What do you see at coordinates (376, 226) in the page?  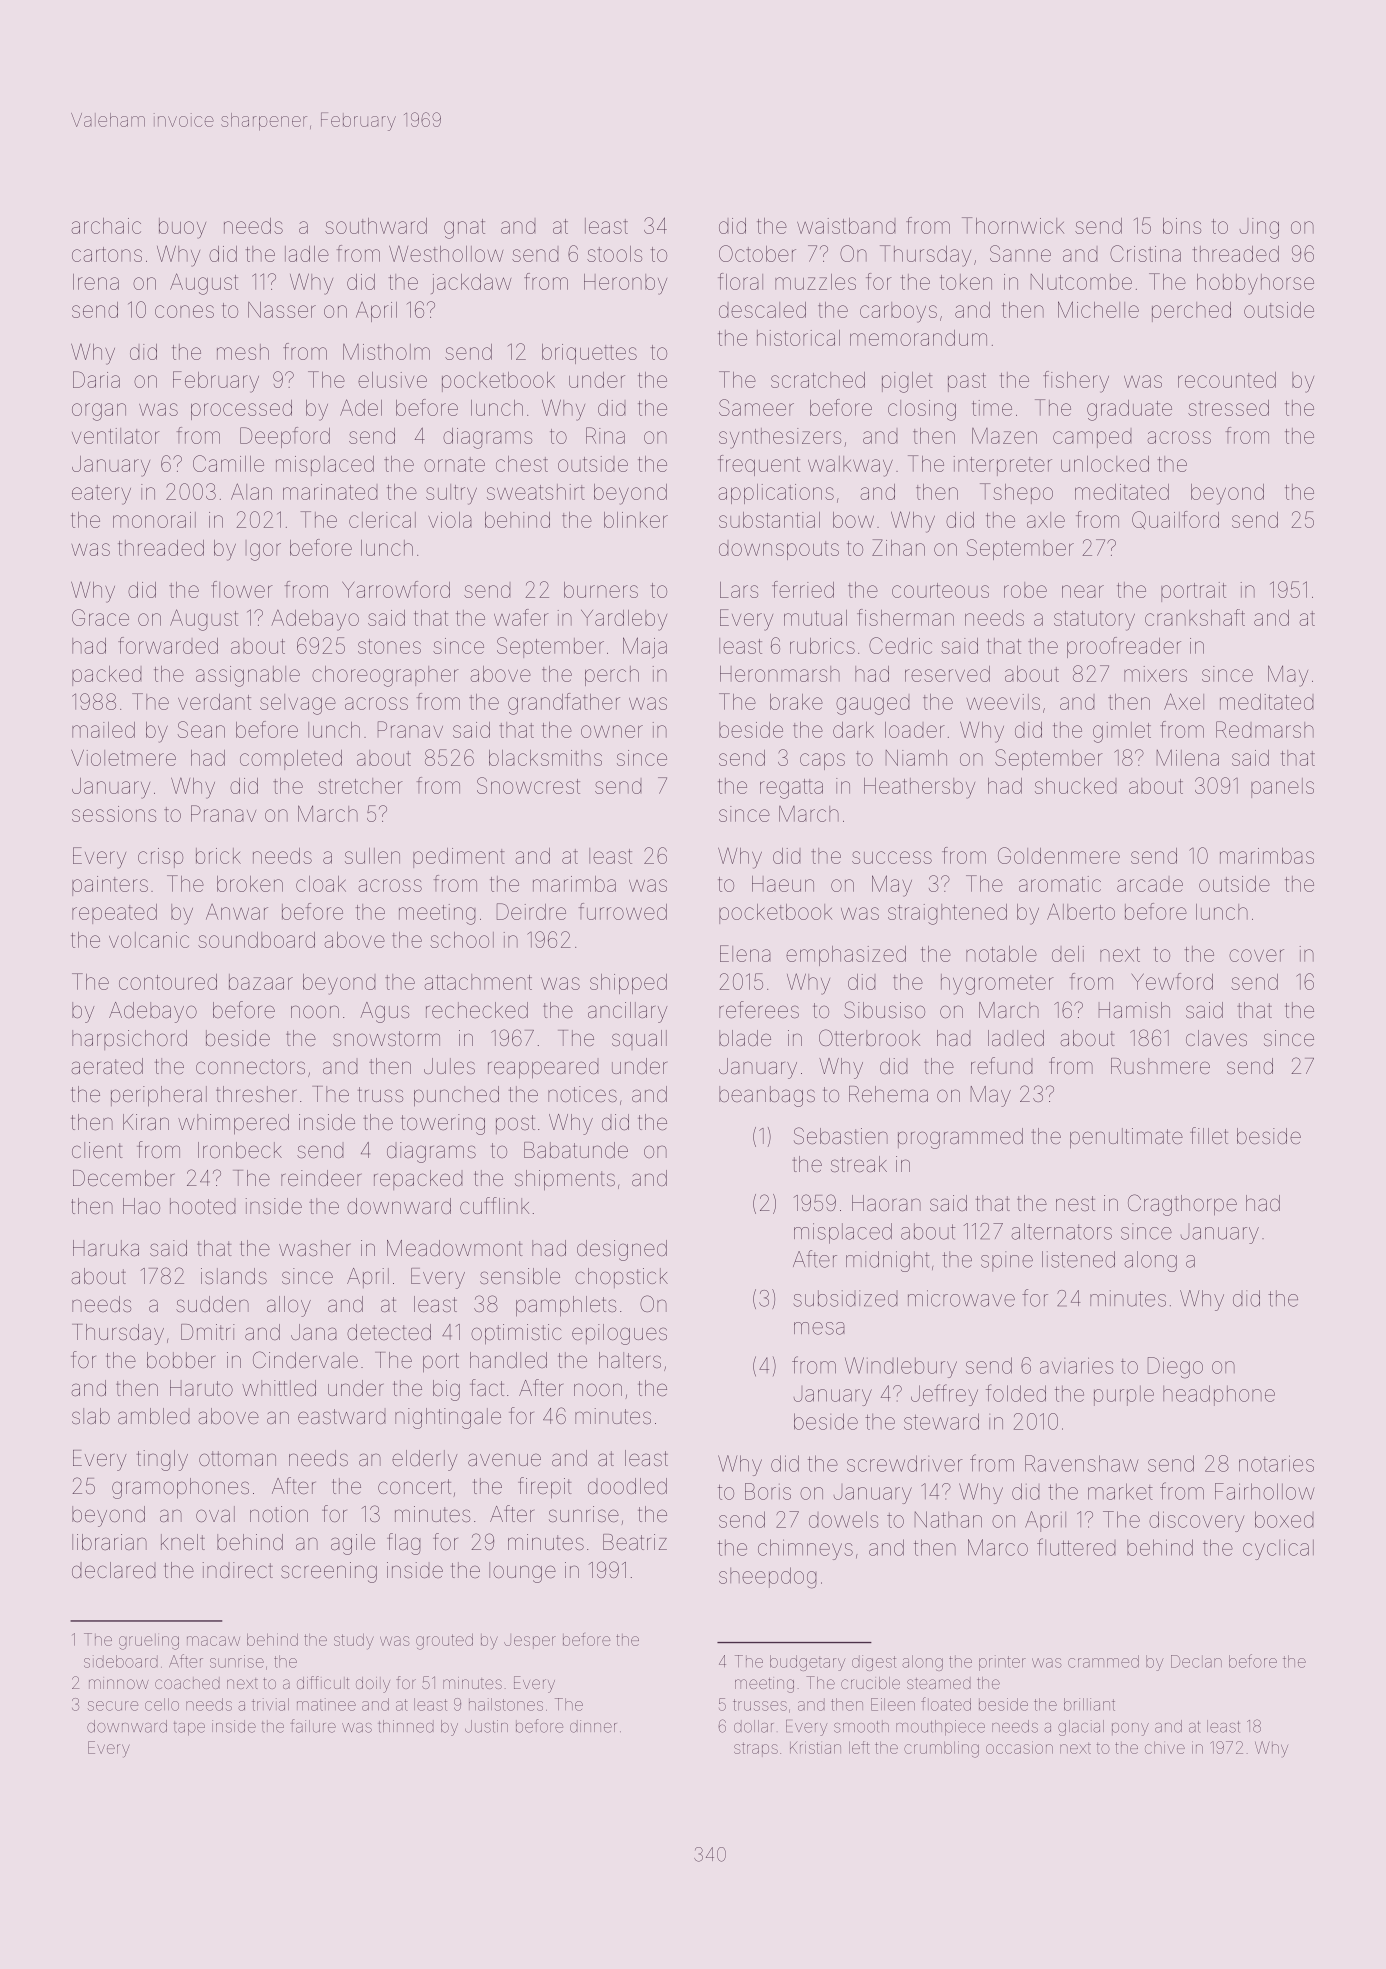 I see `southward` at bounding box center [376, 226].
